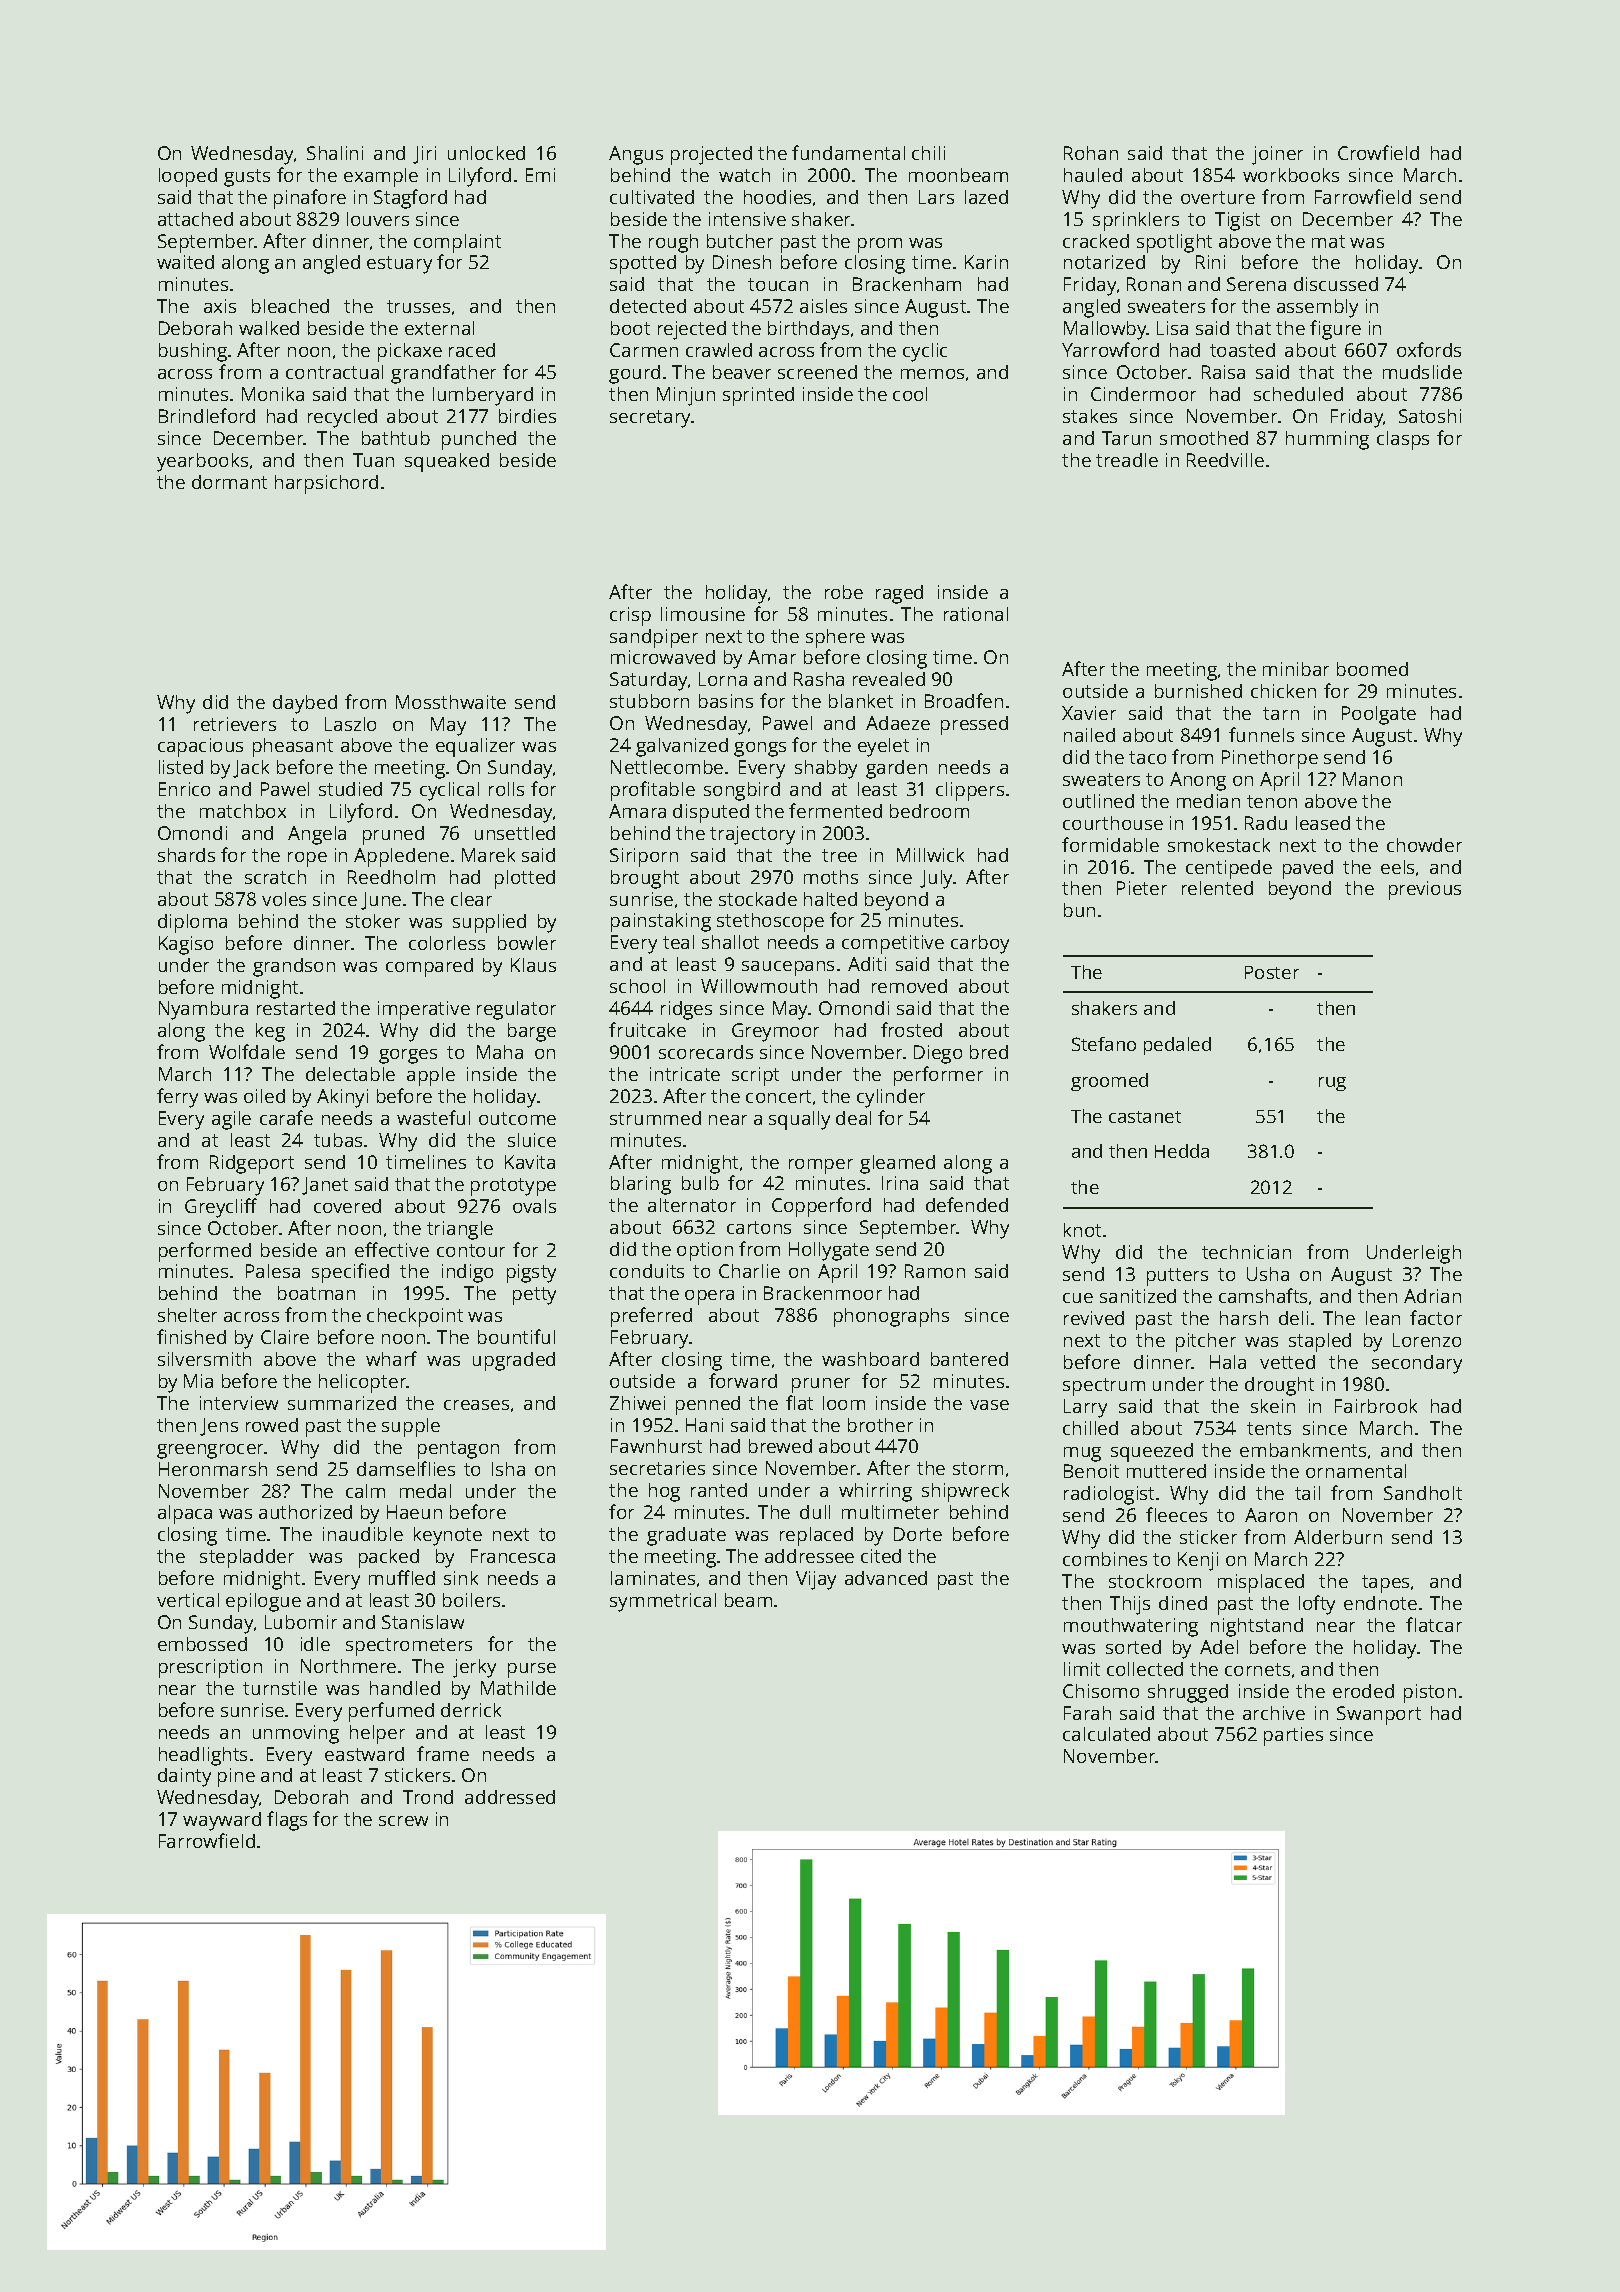  What do you see at coordinates (458, 1450) in the screenshot?
I see `pentagon` at bounding box center [458, 1450].
